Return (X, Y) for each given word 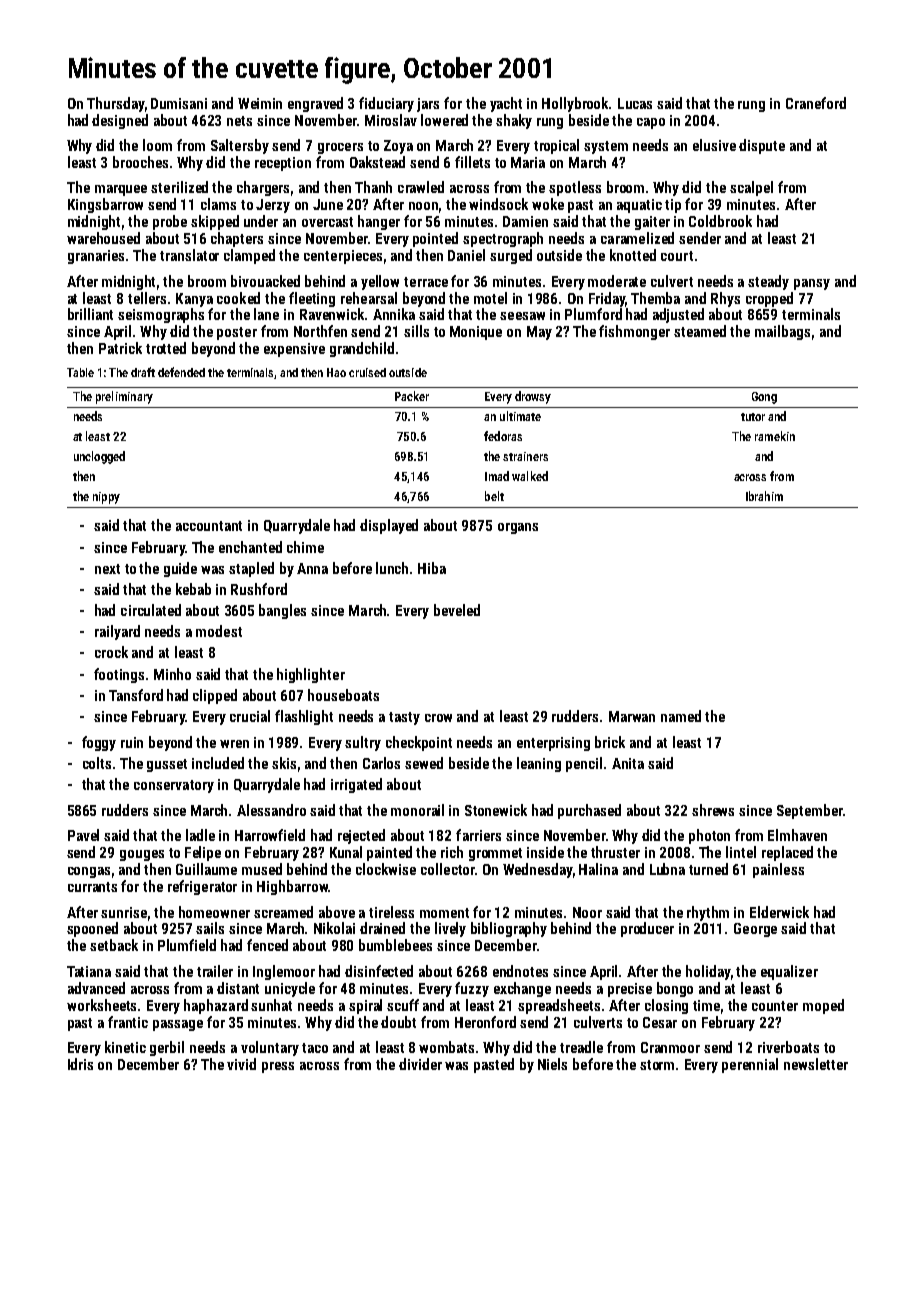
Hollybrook (576, 104)
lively (450, 929)
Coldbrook (720, 221)
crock (111, 652)
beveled (457, 610)
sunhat (271, 1005)
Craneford (816, 103)
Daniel (466, 255)
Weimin (260, 103)
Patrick (120, 348)
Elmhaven (797, 835)
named (681, 716)
